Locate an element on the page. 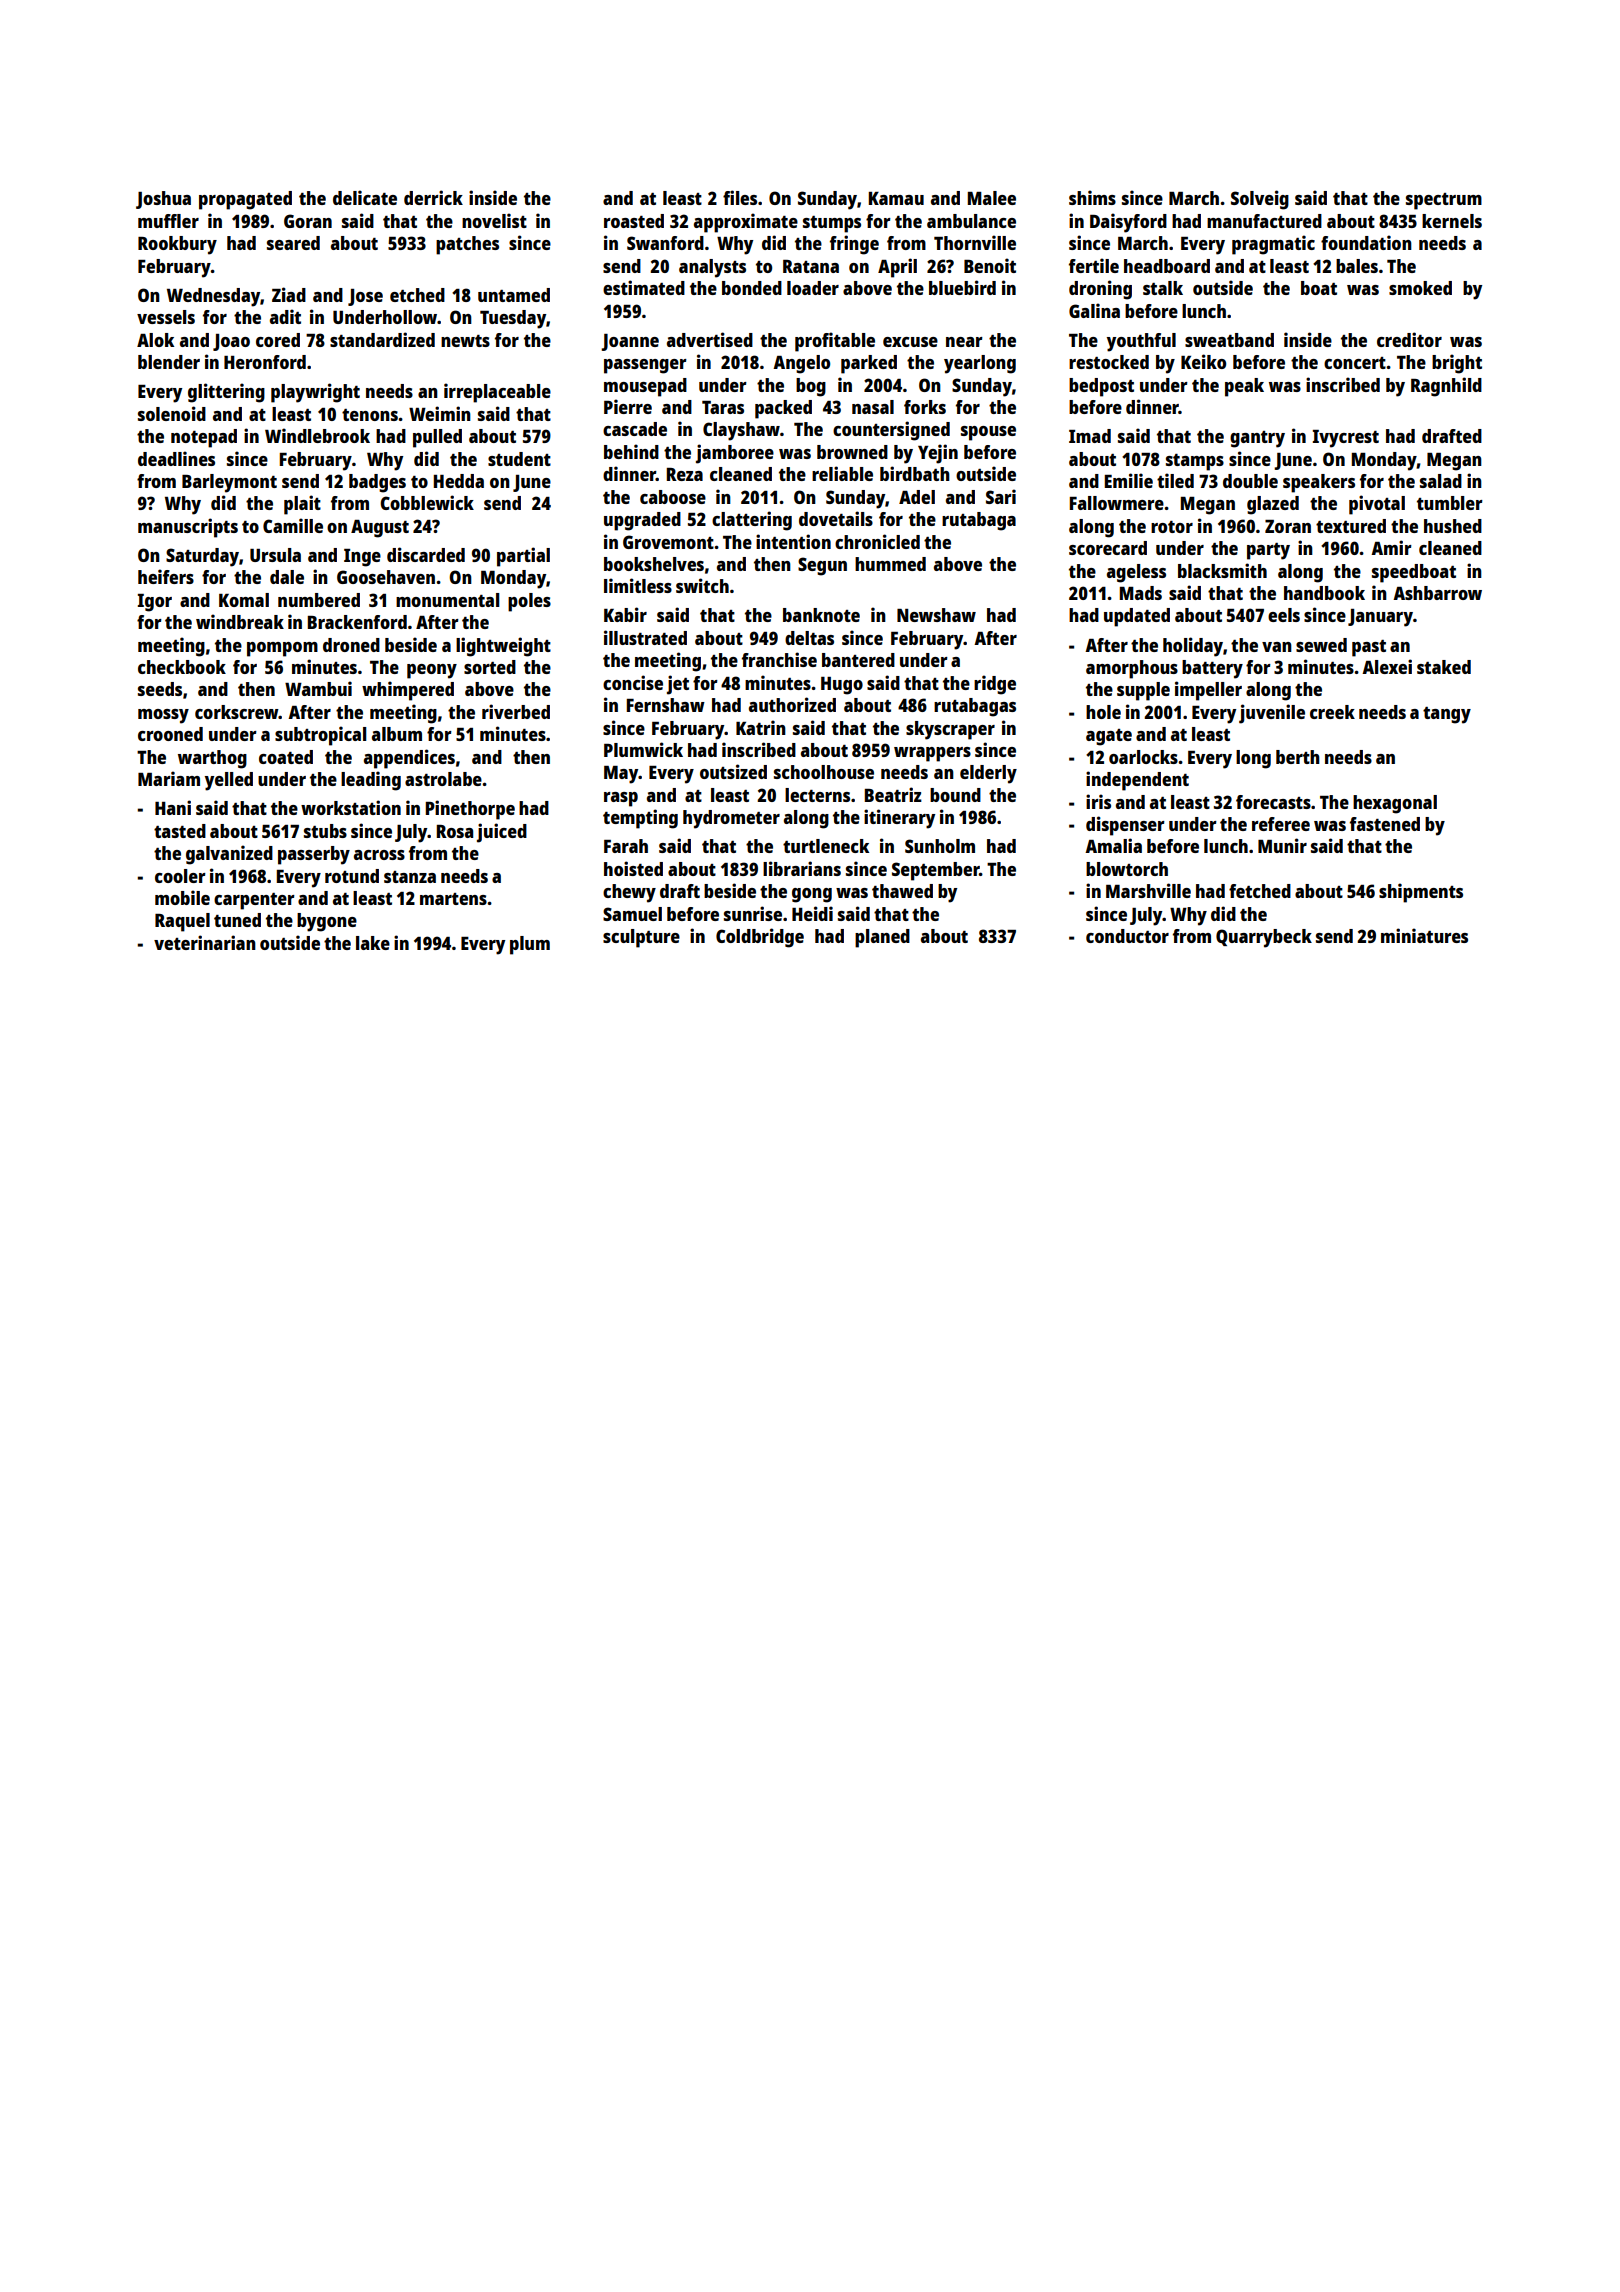  smoked is located at coordinates (1420, 288).
